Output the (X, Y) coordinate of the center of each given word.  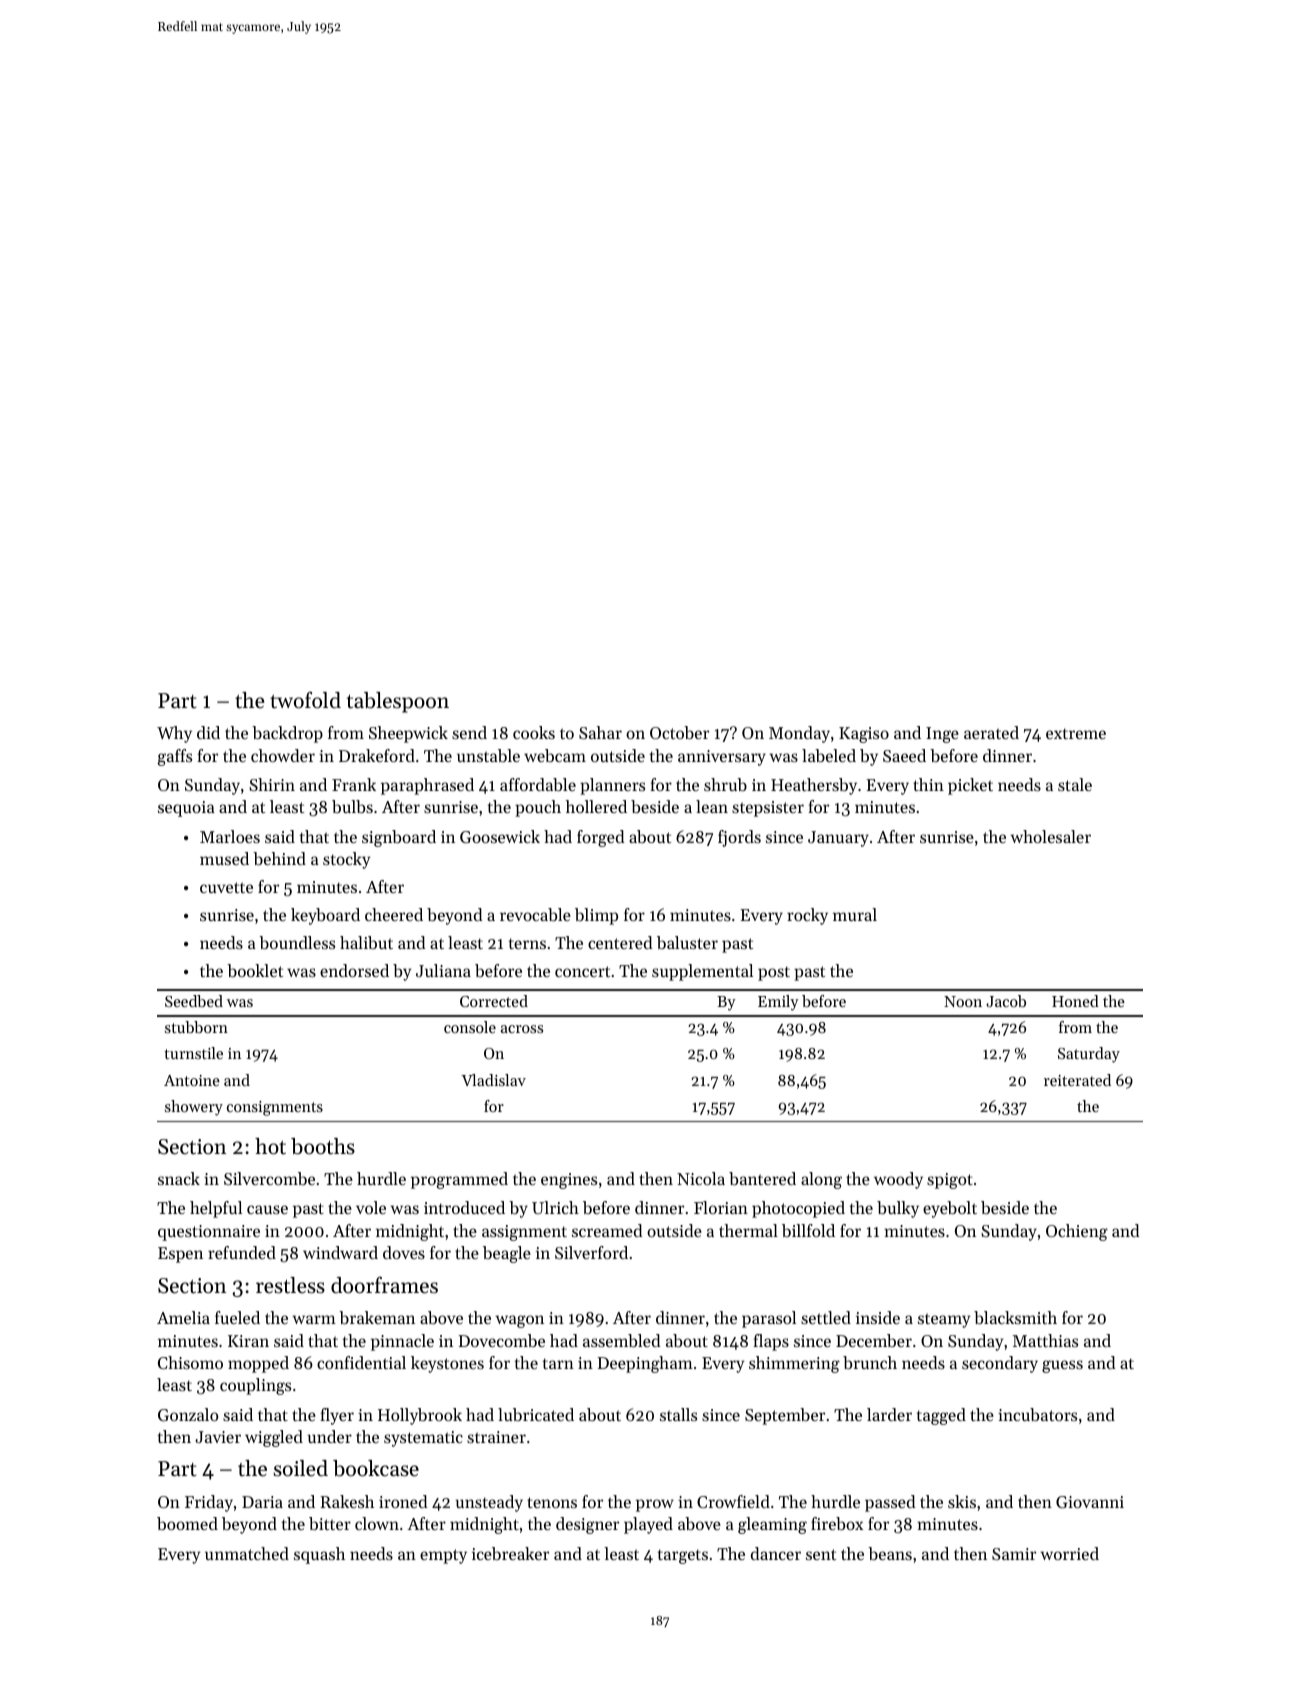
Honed (1075, 1001)
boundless (297, 942)
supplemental (702, 972)
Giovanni (1090, 1502)
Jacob (1006, 1001)
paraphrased (427, 786)
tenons (552, 1502)
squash (319, 1555)
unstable (488, 755)
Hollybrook (420, 1416)
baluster (687, 942)
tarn (558, 1363)
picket (970, 786)
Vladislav (493, 1080)
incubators (1037, 1414)
